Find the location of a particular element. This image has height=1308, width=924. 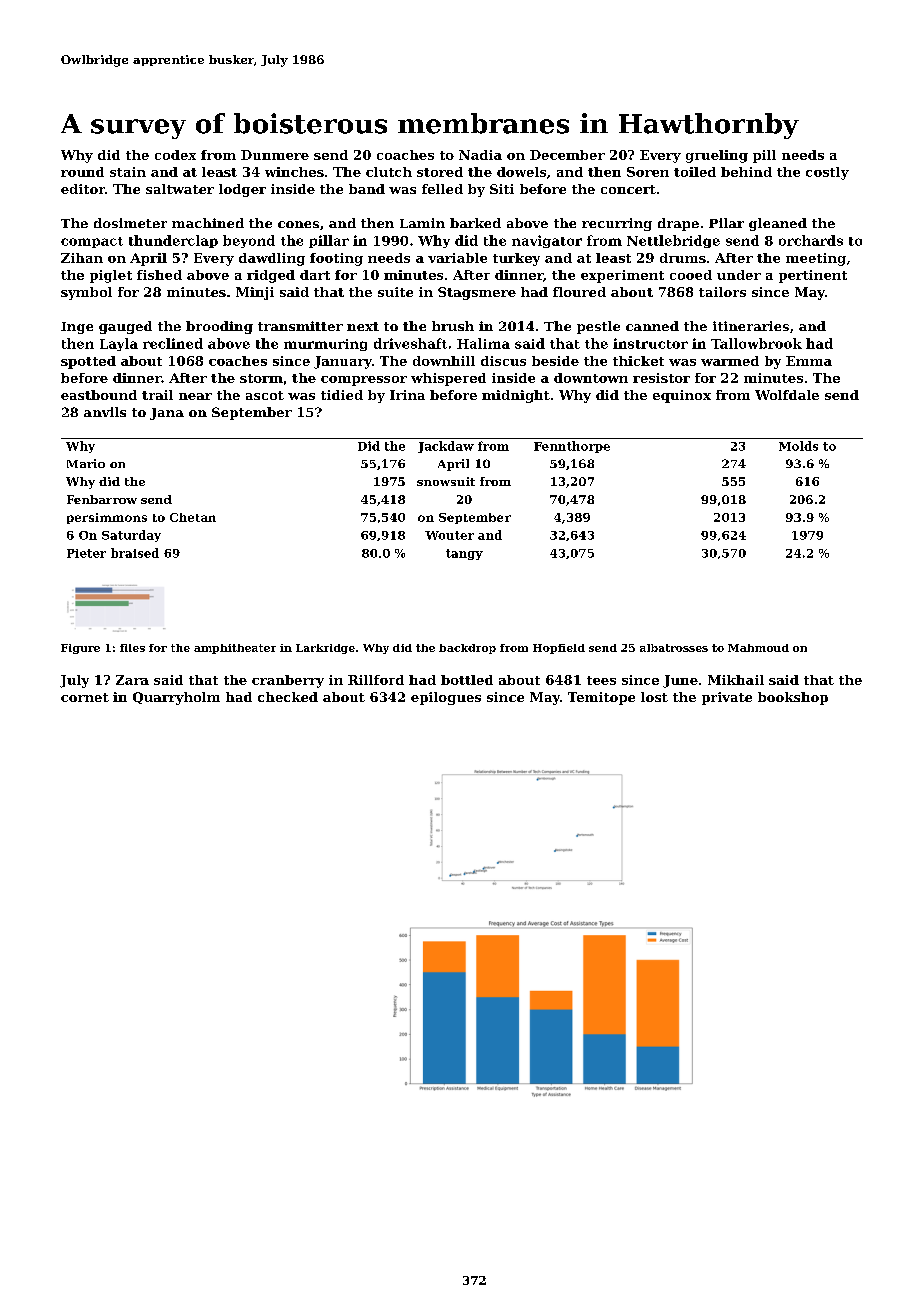

Siti is located at coordinates (502, 189).
